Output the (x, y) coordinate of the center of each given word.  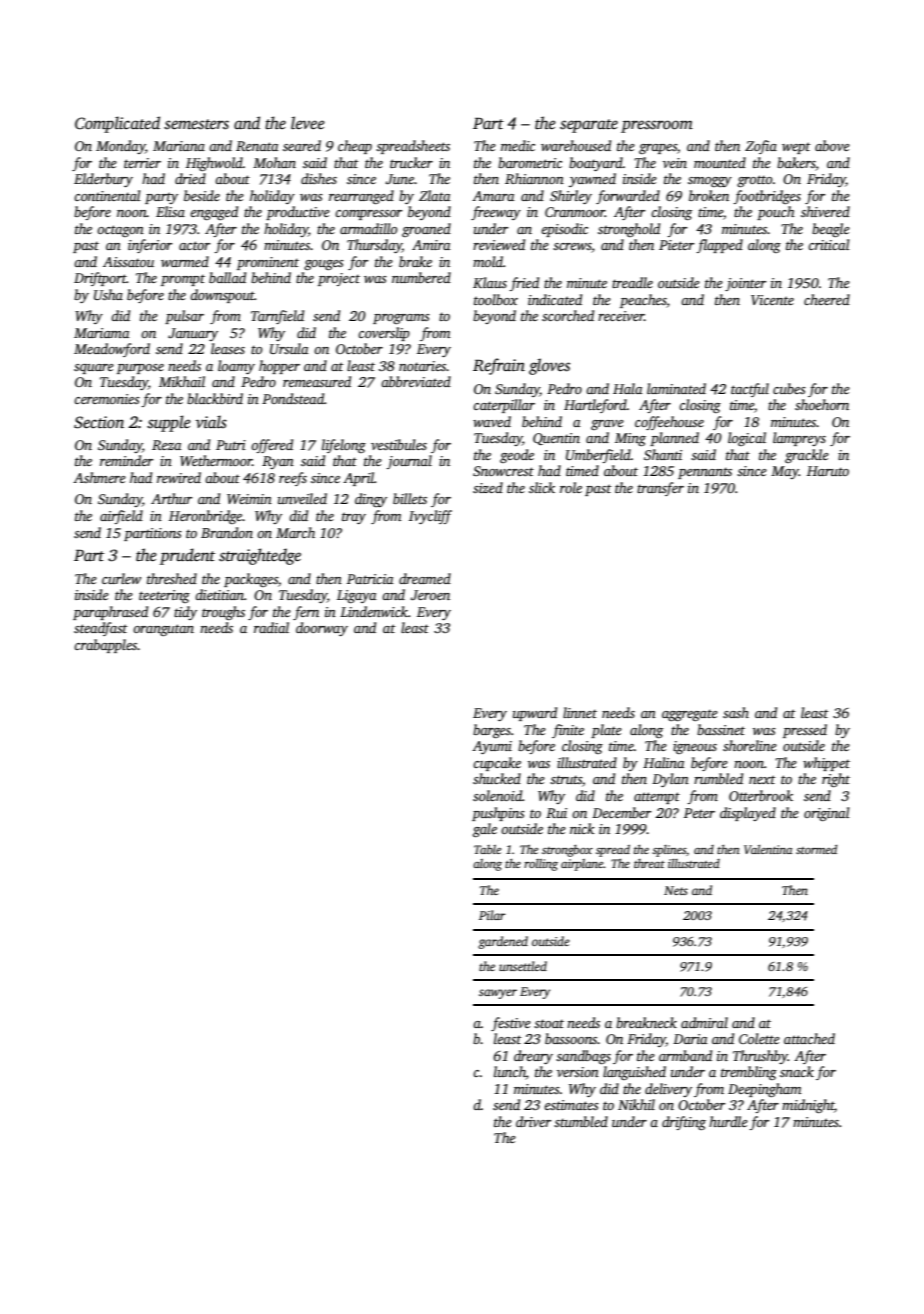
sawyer (498, 994)
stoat (549, 1023)
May (785, 472)
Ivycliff (430, 517)
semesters (196, 124)
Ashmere (99, 477)
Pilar (492, 915)
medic (518, 145)
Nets (676, 890)
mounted (720, 162)
